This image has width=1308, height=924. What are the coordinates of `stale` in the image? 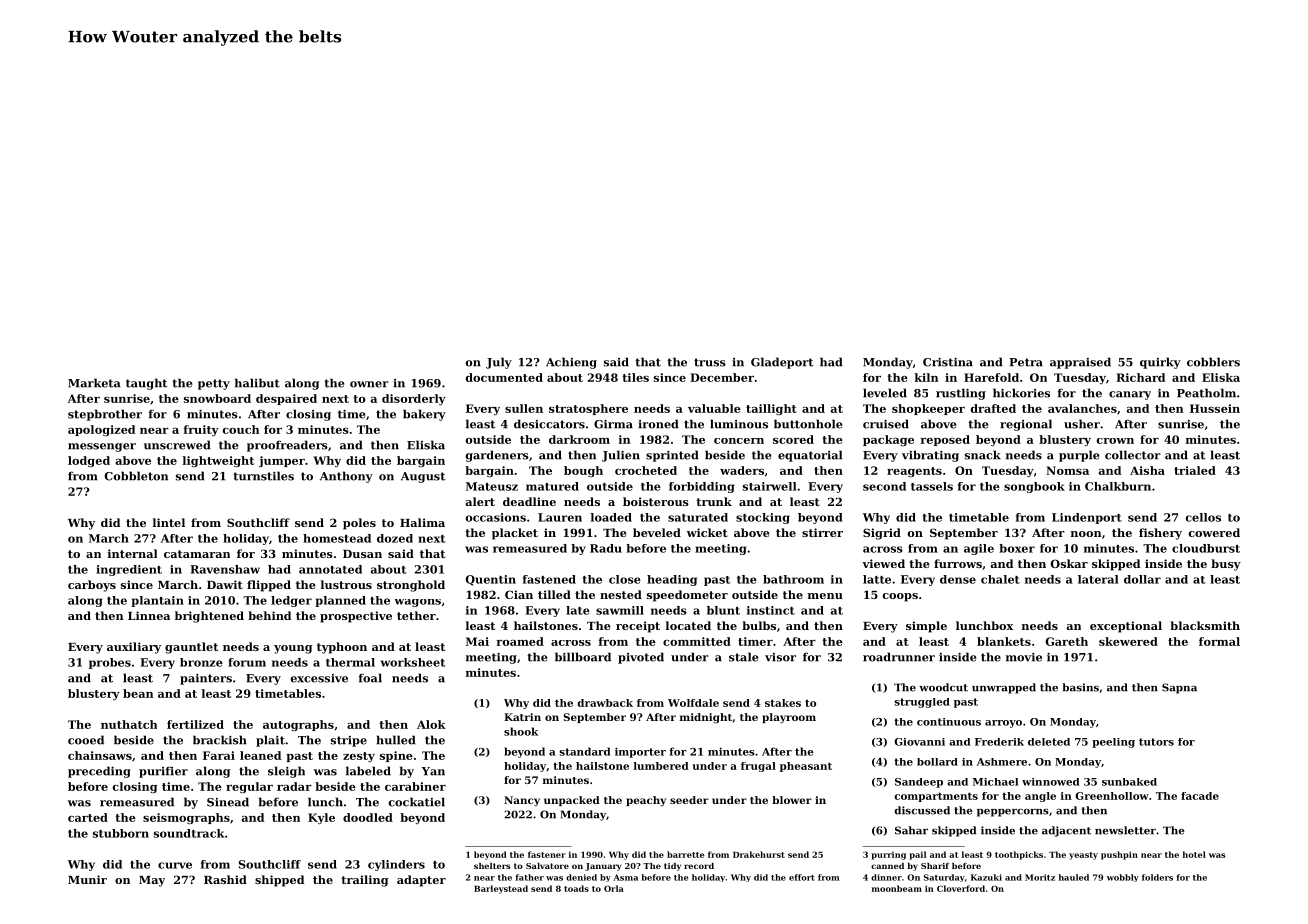 It's located at (743, 657).
